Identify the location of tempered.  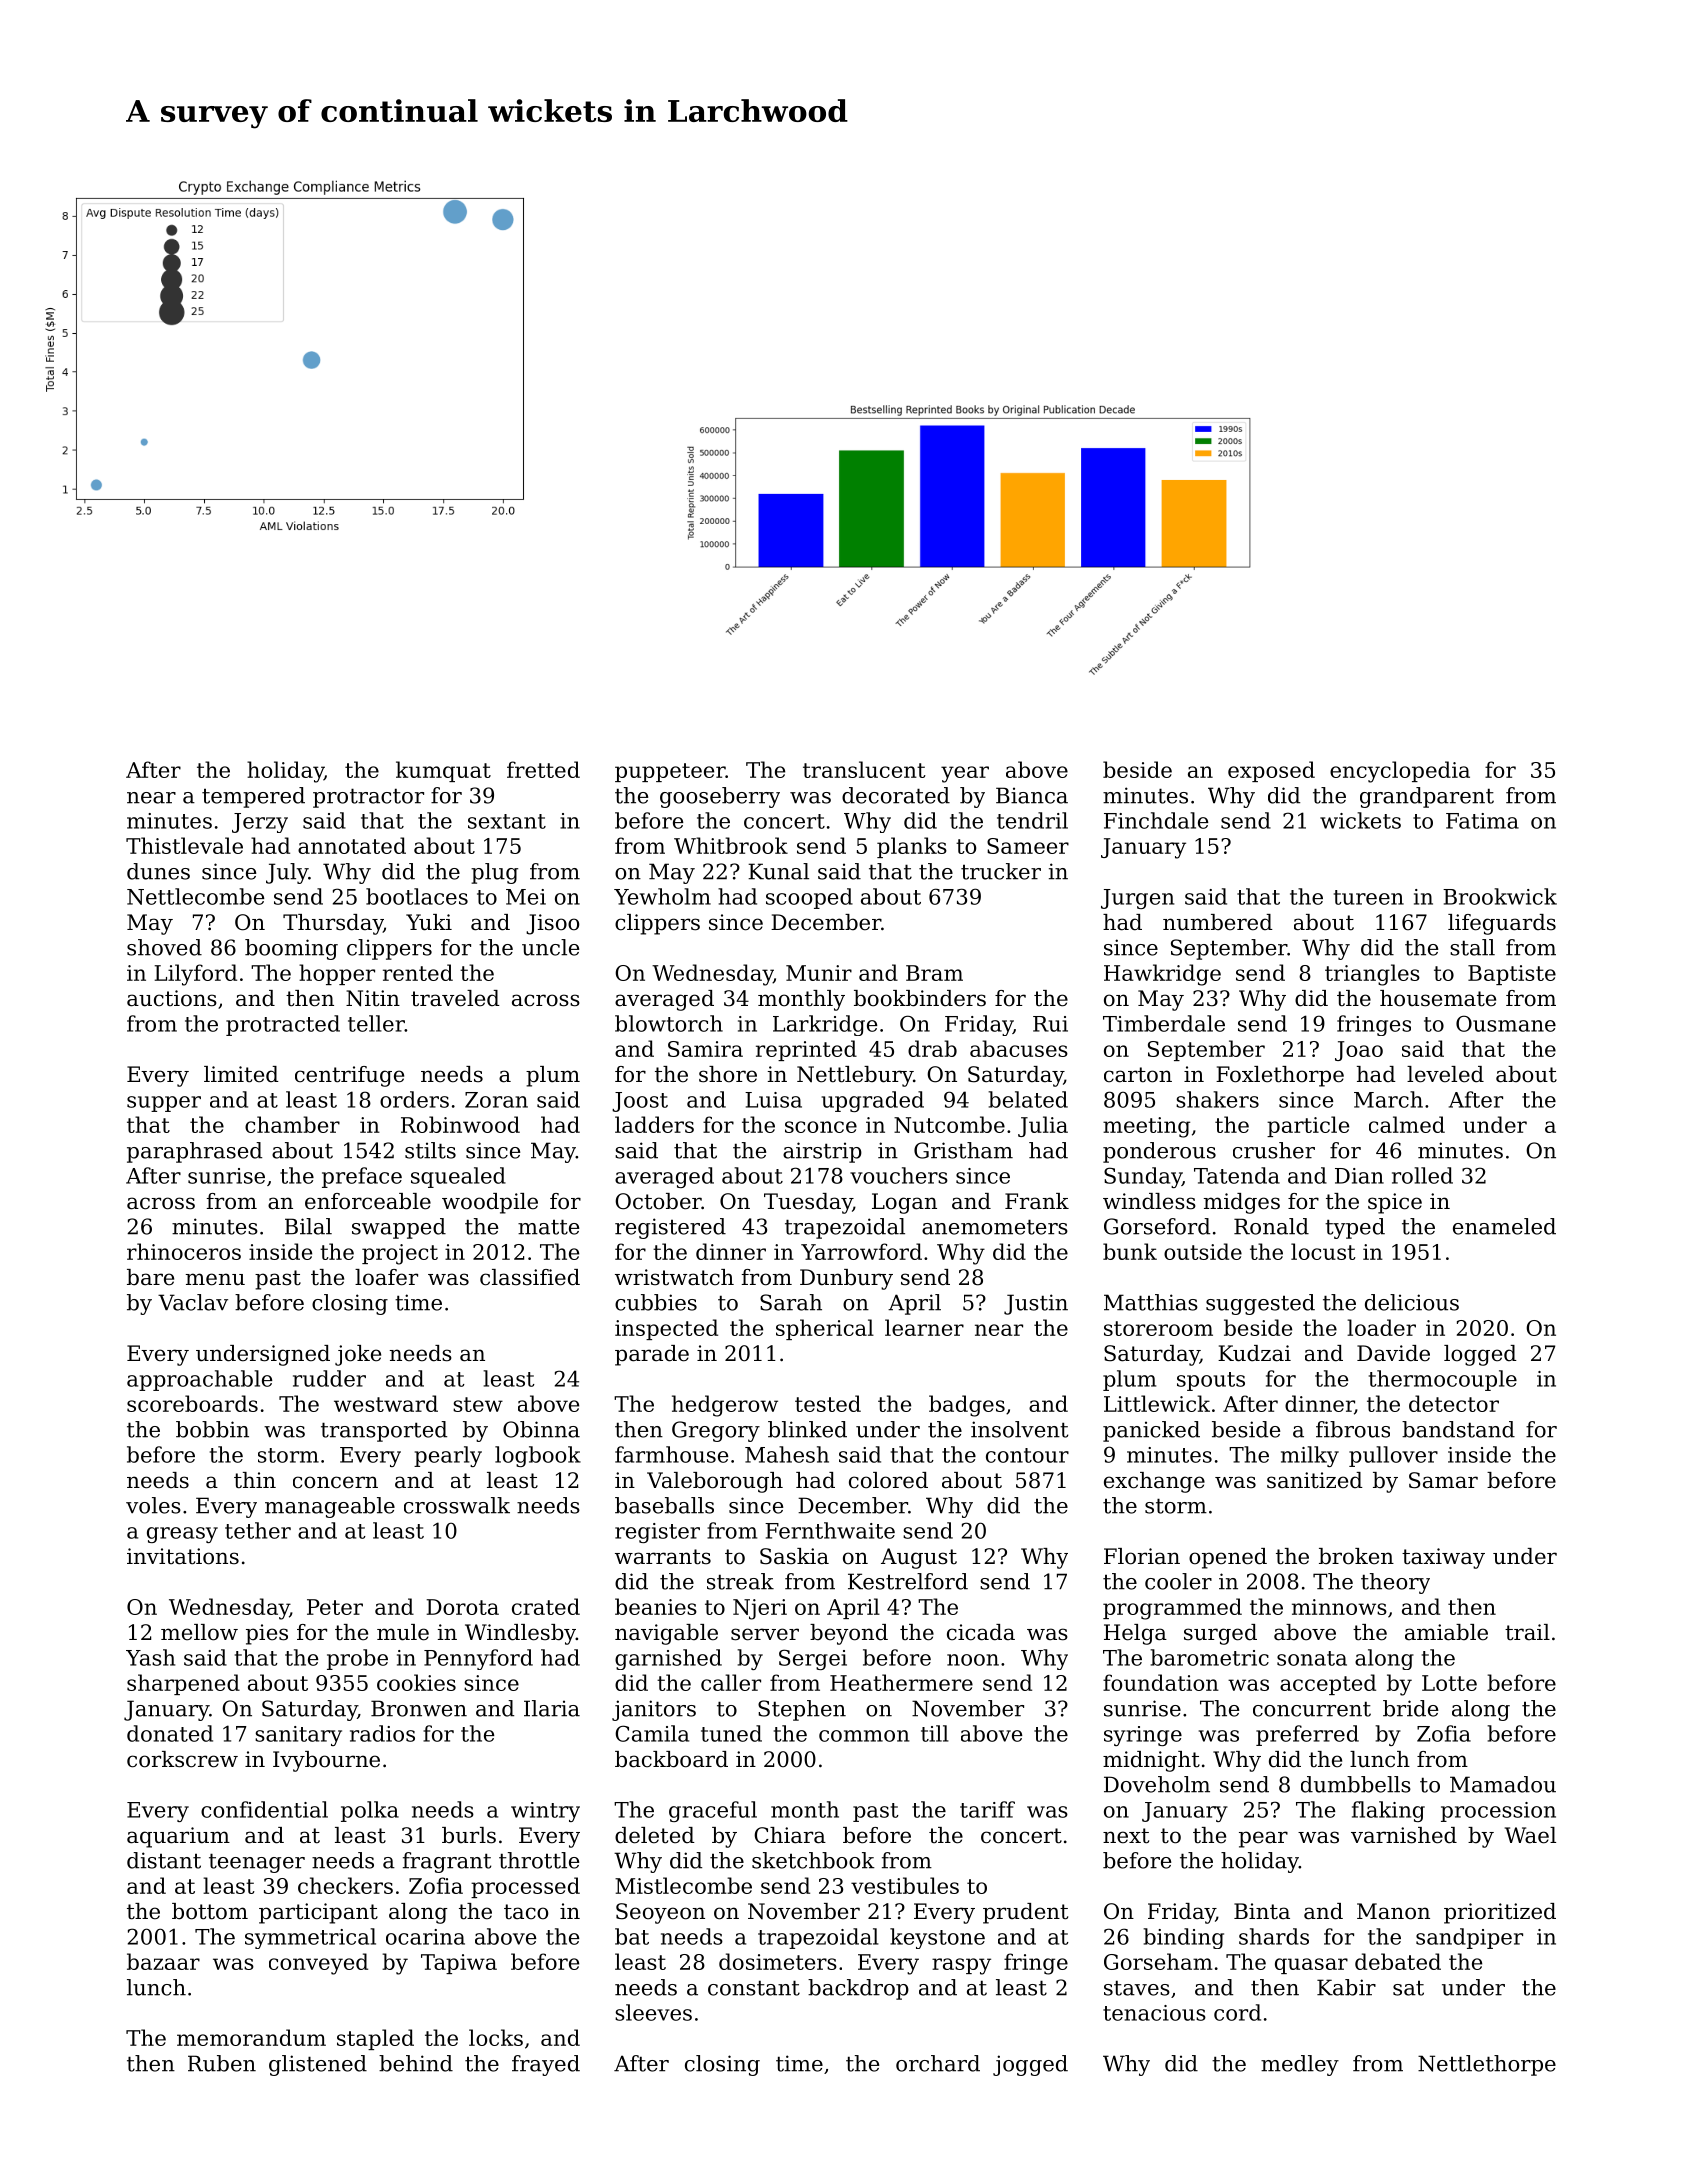
(253, 797).
